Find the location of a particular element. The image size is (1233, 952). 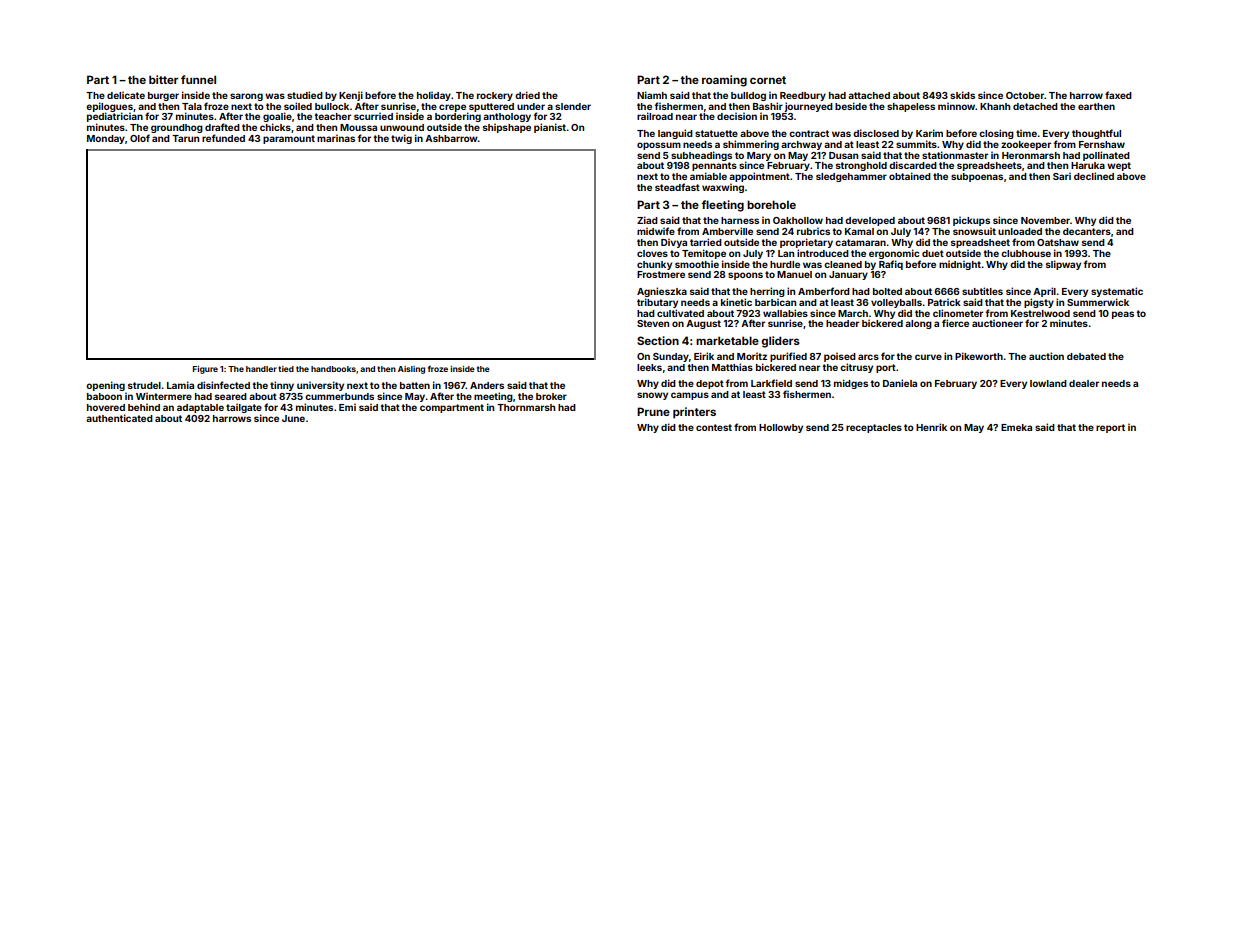

cornet is located at coordinates (768, 80).
